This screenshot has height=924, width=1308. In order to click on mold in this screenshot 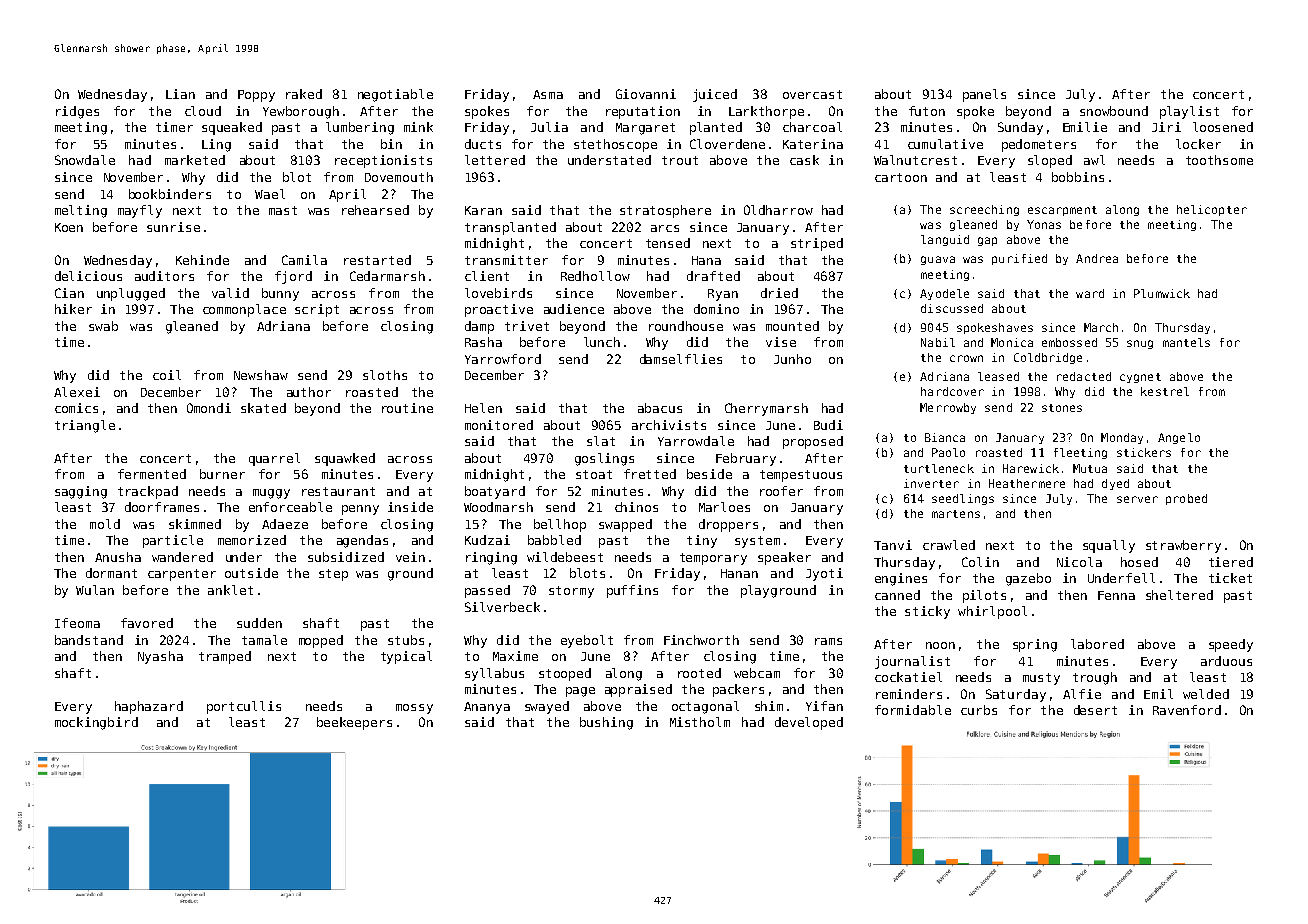, I will do `click(105, 524)`.
